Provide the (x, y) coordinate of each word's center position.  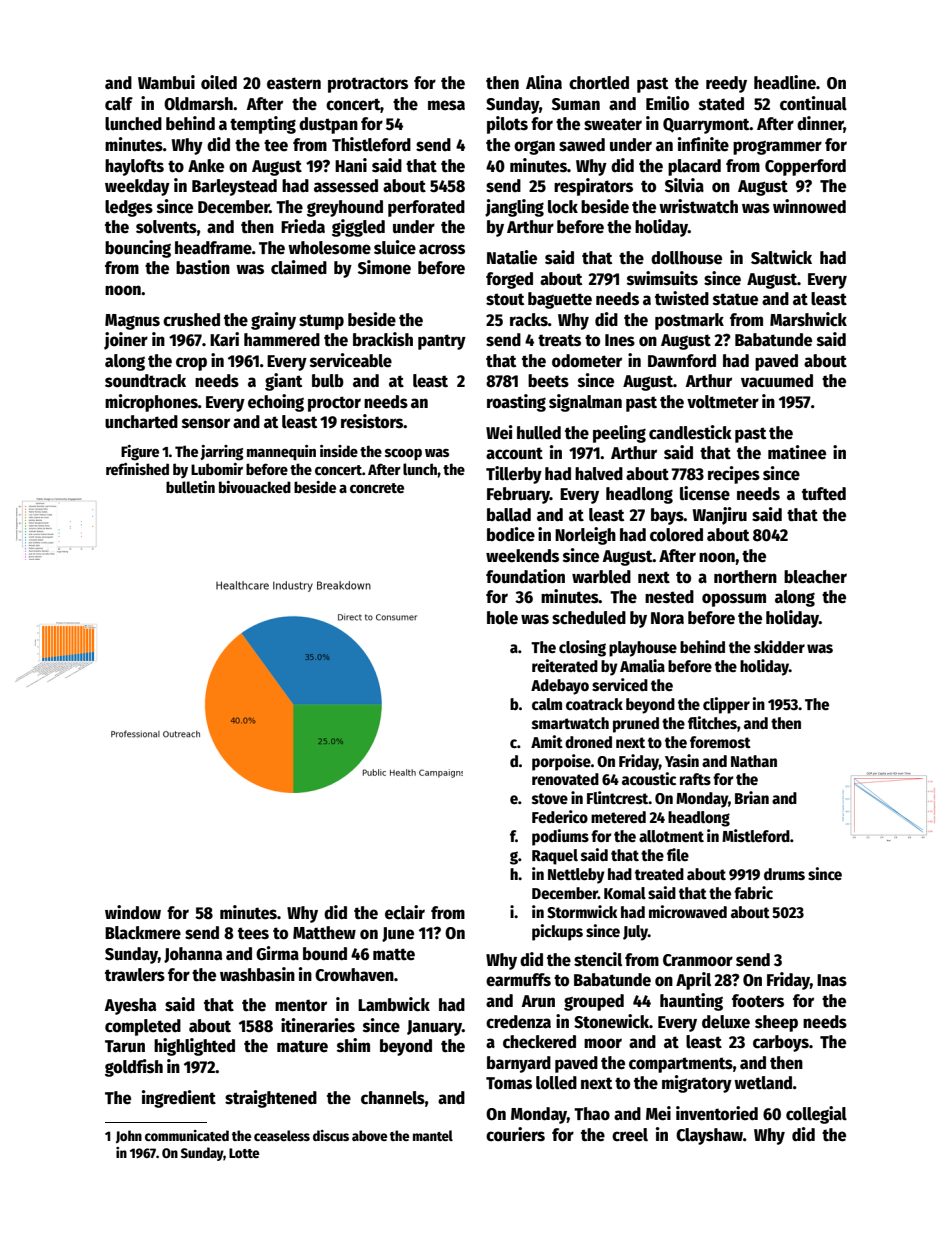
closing (582, 648)
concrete (377, 488)
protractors (368, 85)
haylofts (134, 167)
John (129, 1136)
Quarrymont (706, 126)
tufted (824, 494)
